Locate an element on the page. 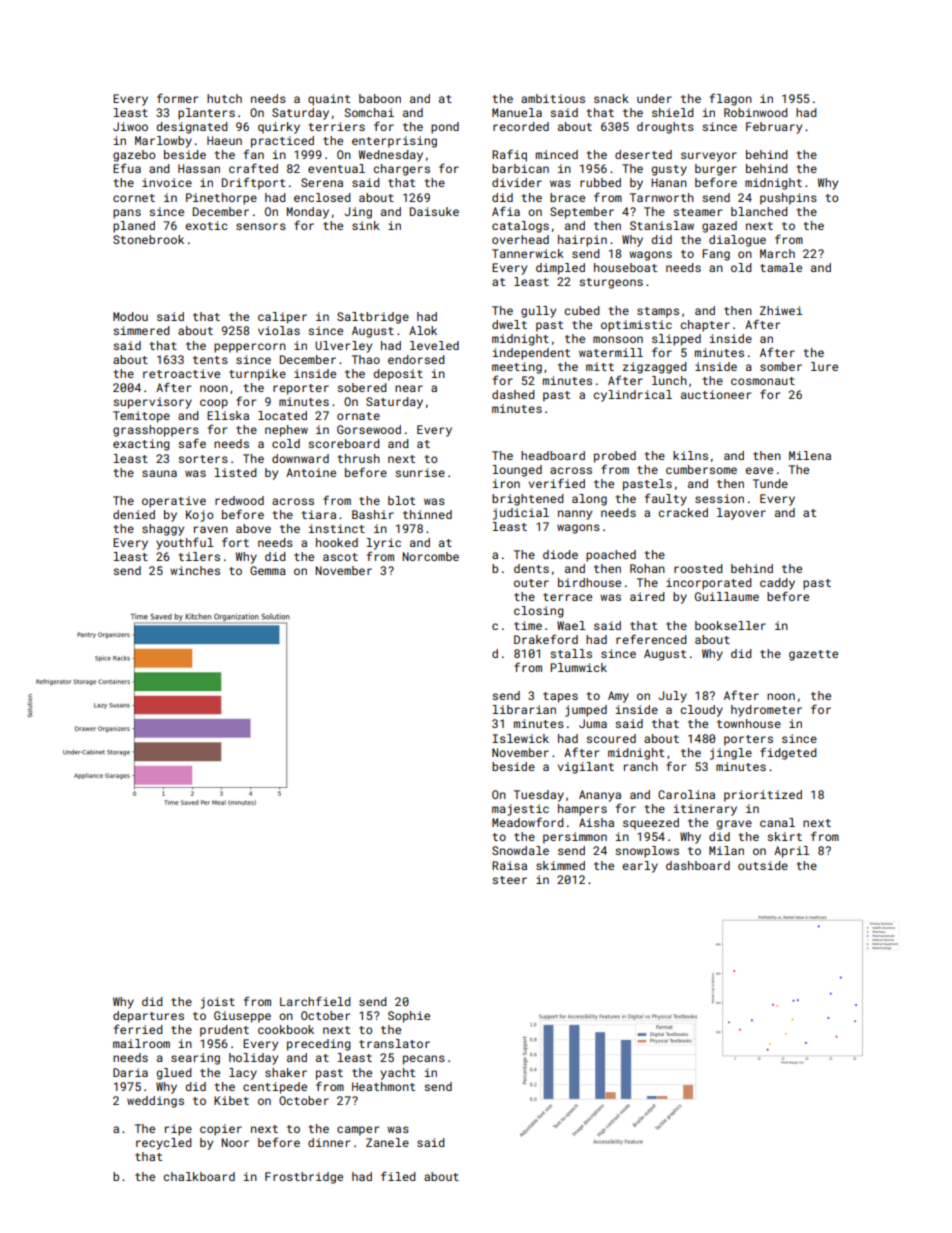 This page has width=952, height=1233. Daisuke is located at coordinates (434, 211).
